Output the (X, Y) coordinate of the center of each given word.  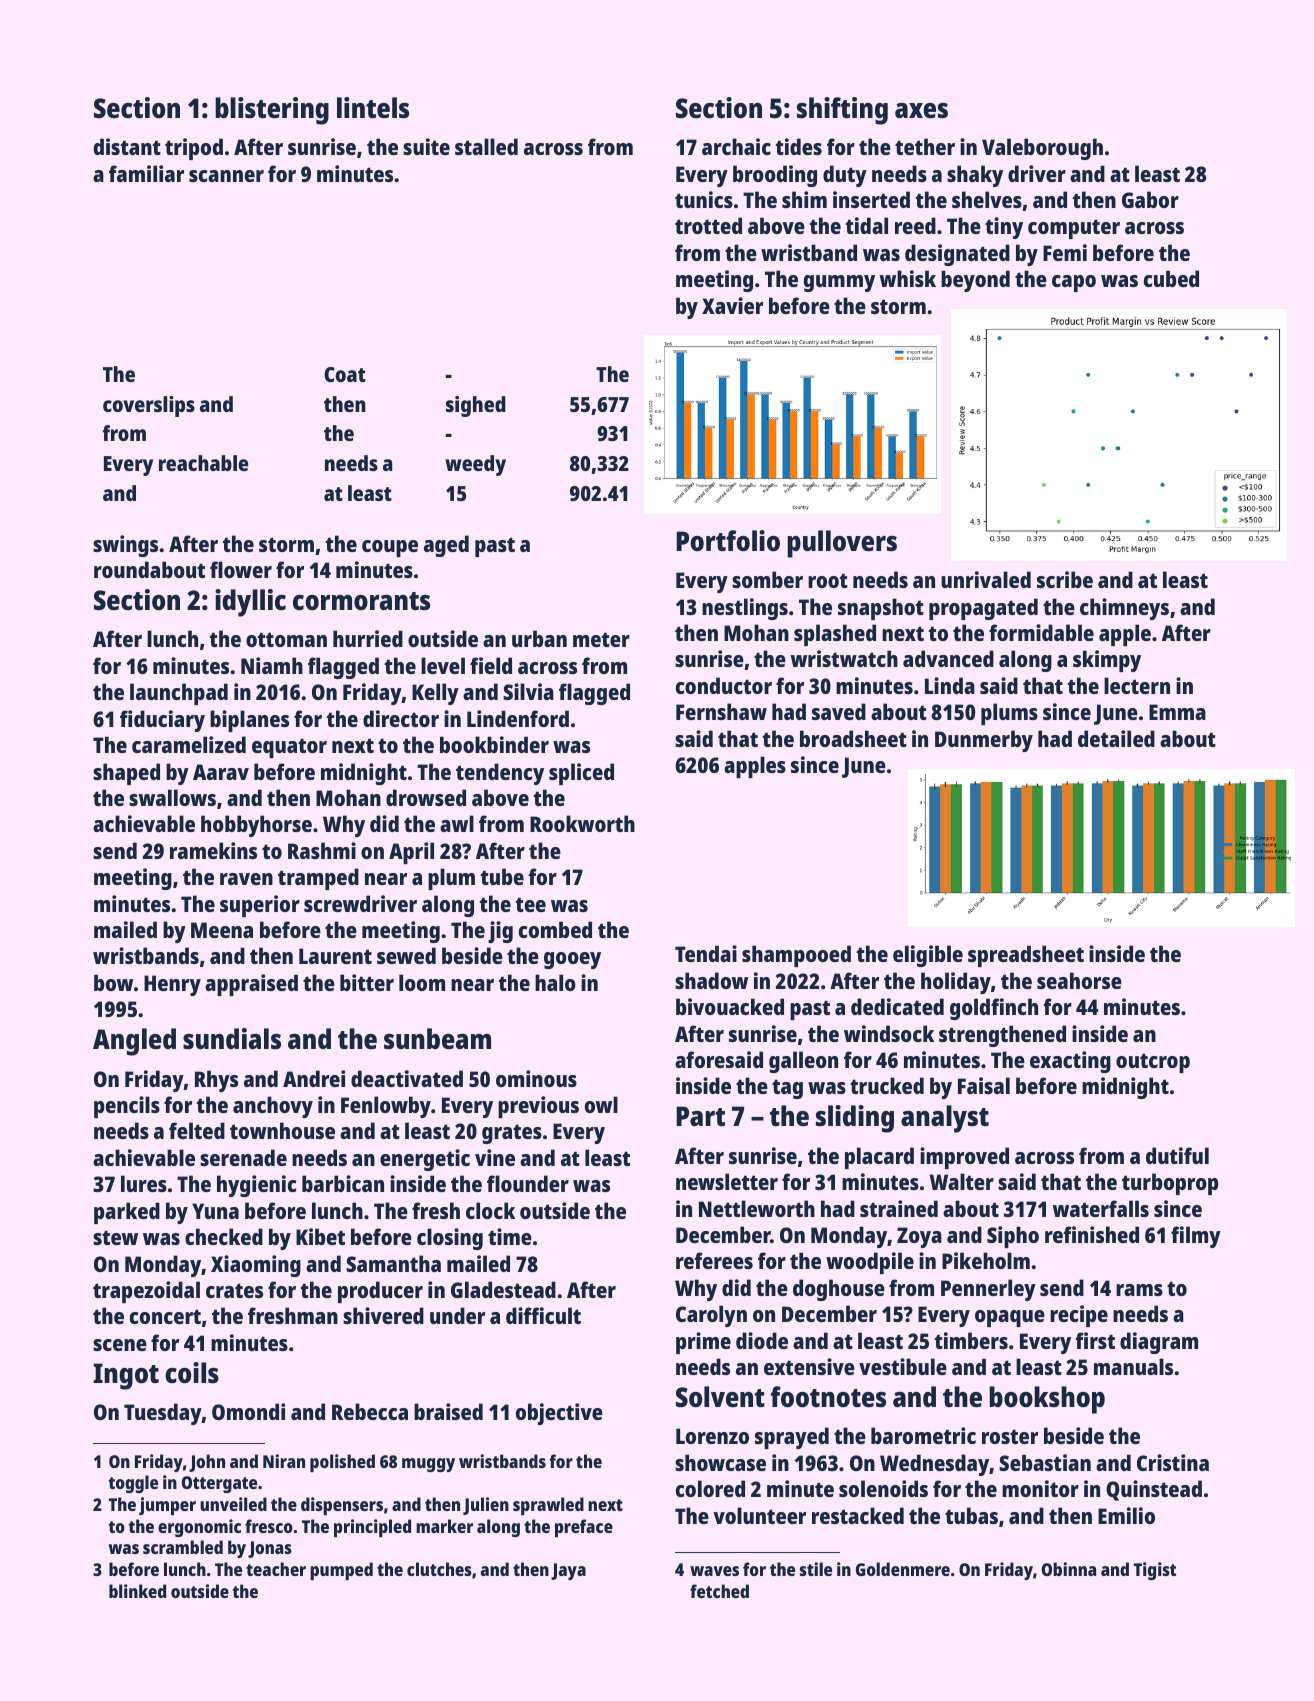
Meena (222, 930)
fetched (719, 1591)
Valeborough (1042, 149)
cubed (1171, 278)
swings (125, 546)
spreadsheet (1026, 956)
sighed (476, 406)
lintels (373, 108)
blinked (137, 1591)
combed (555, 929)
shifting (842, 111)
